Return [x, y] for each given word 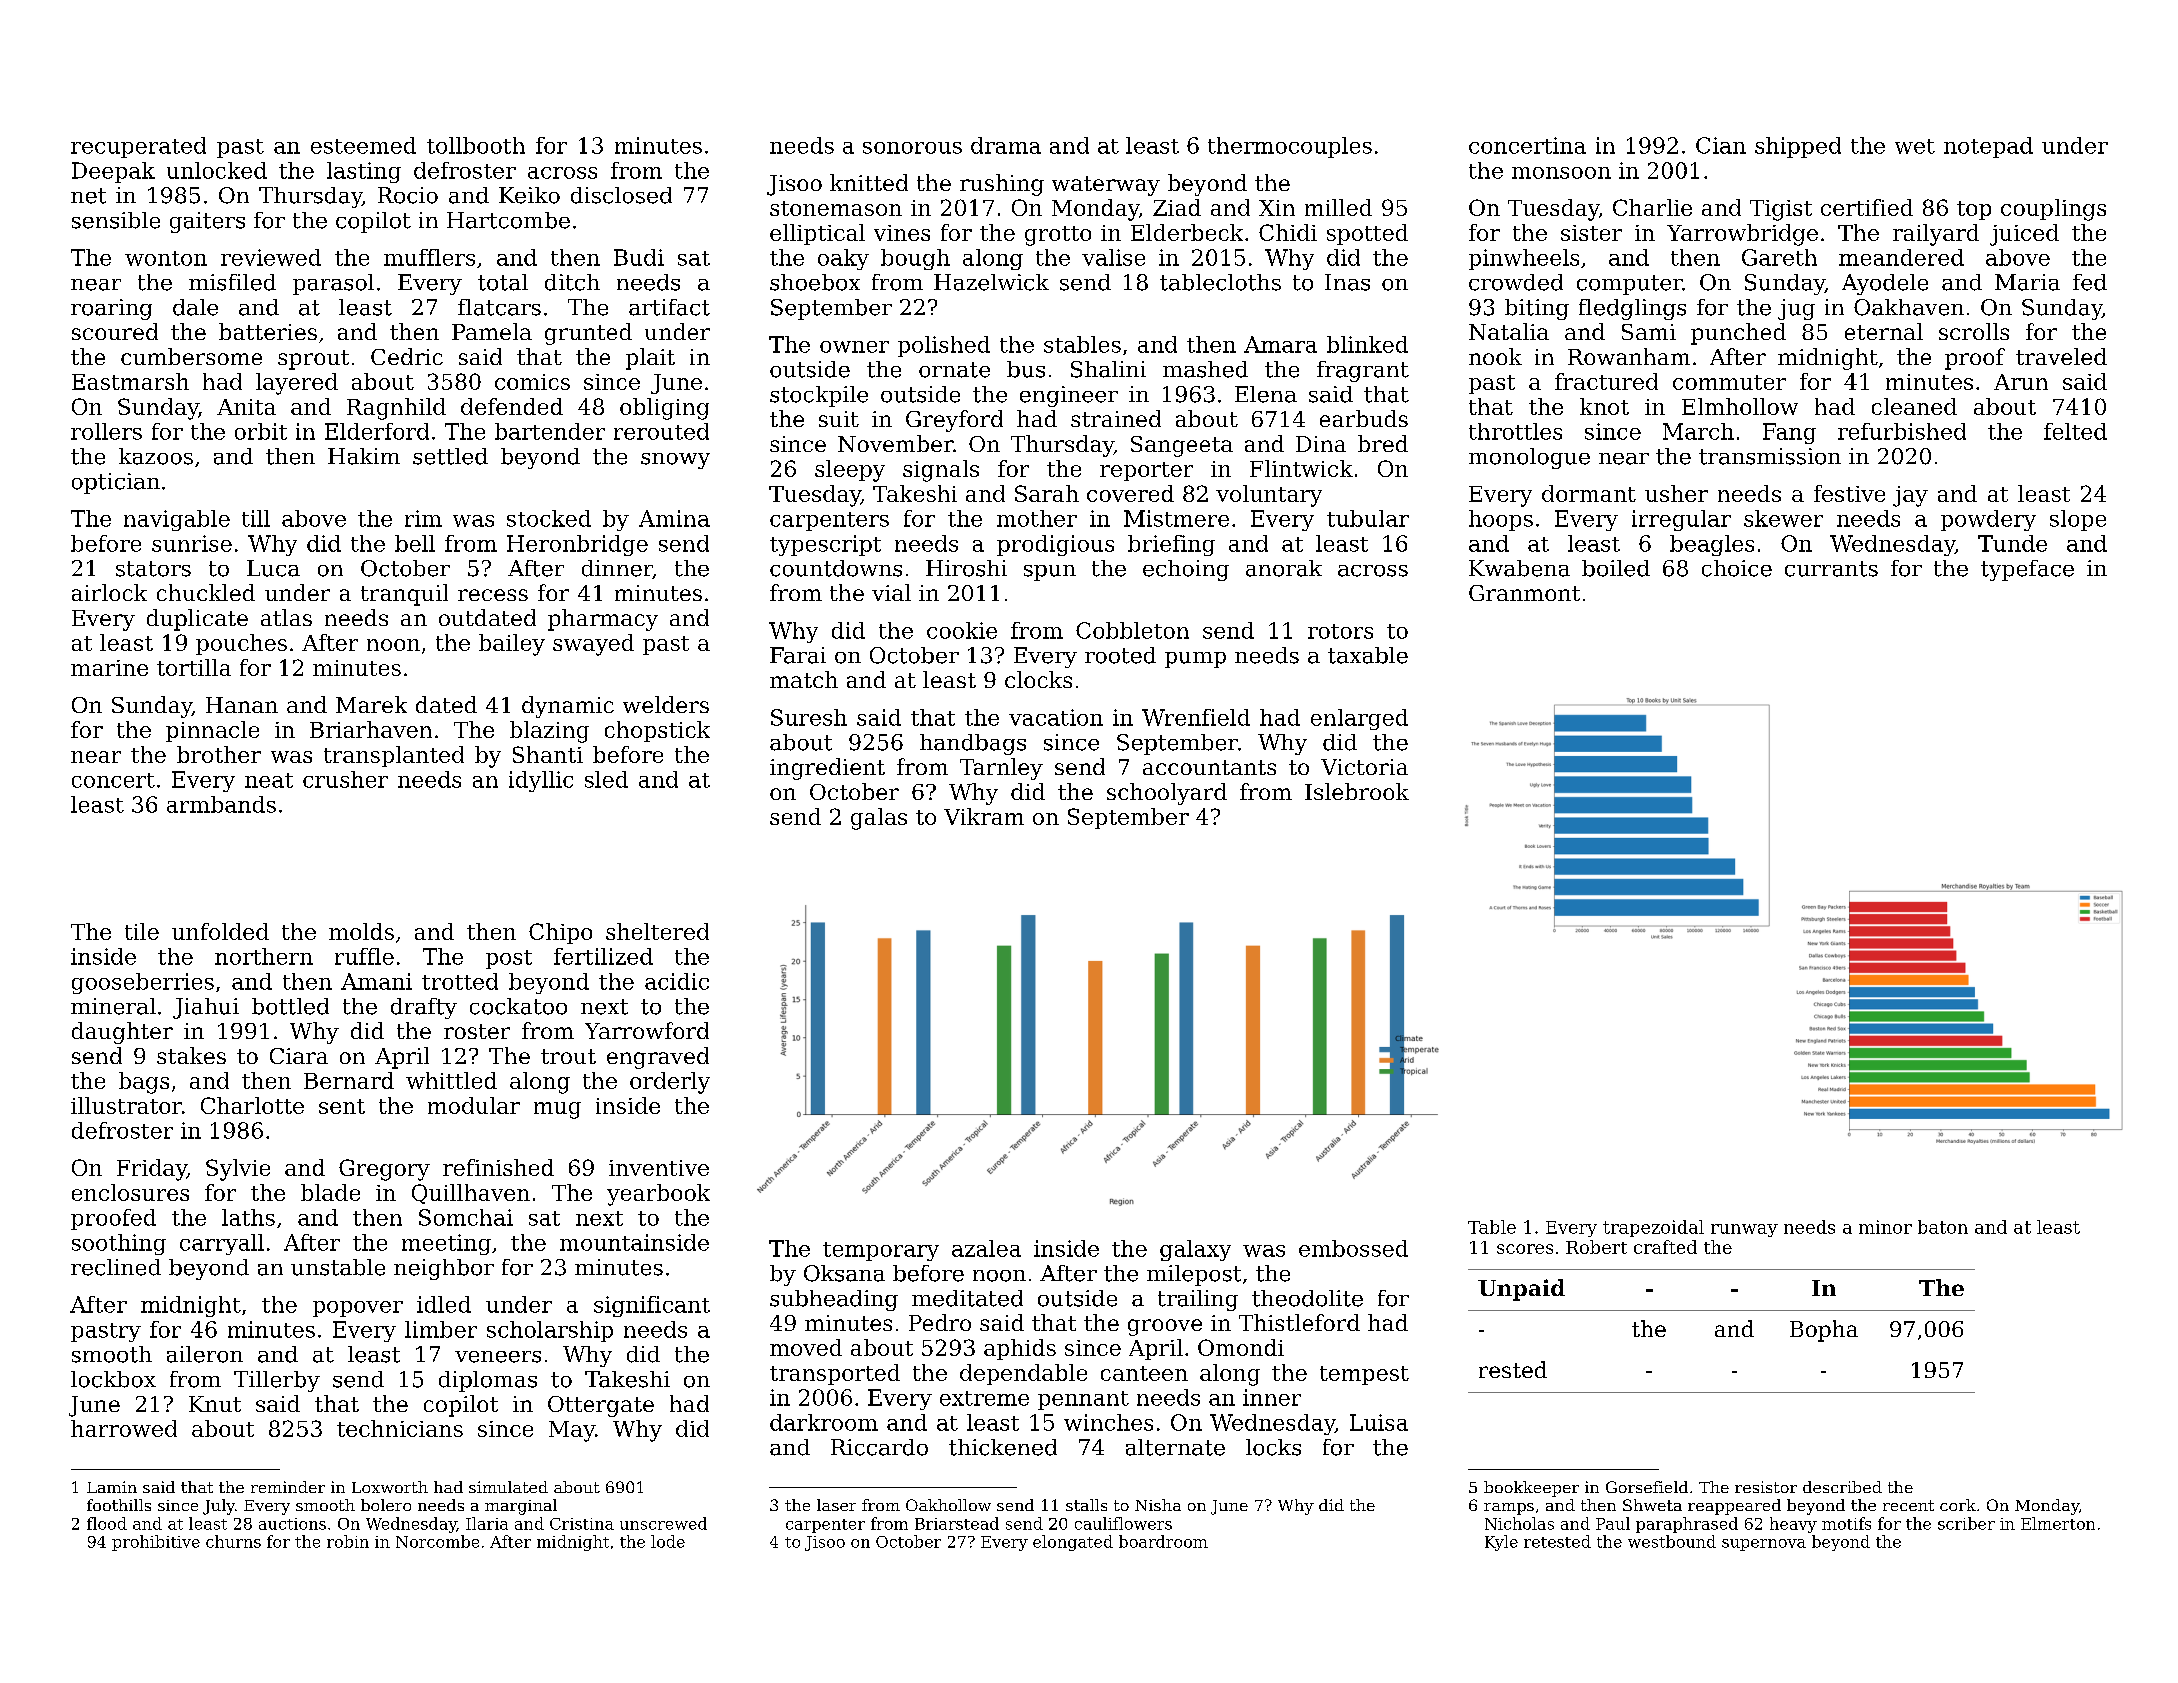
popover [358, 1309]
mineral [113, 1006]
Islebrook [1357, 791]
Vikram [984, 816]
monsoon [1561, 173]
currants [1831, 569]
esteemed [363, 145]
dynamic [568, 707]
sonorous [912, 148]
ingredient [827, 769]
